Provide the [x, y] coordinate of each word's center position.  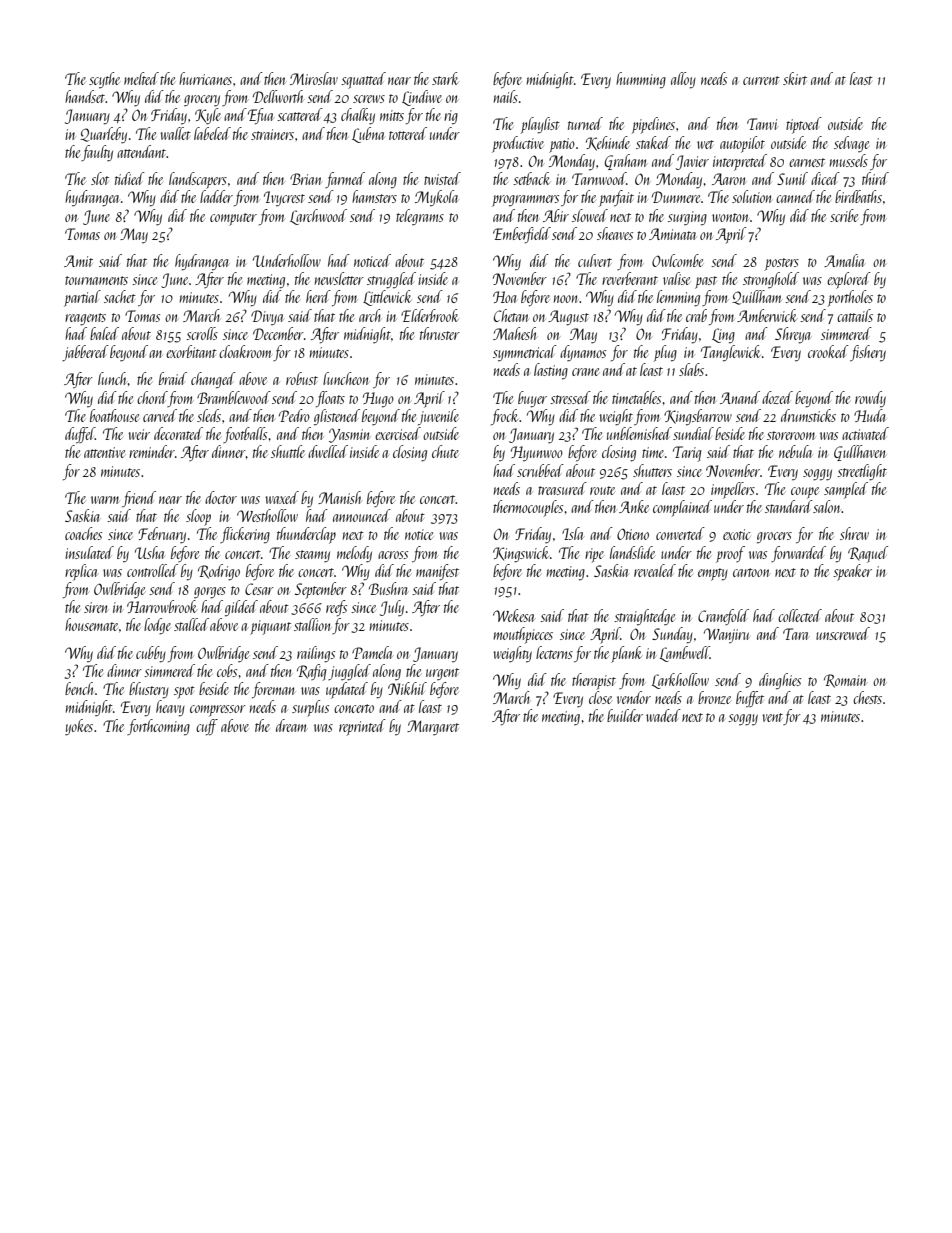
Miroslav [314, 78]
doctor [221, 497]
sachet [120, 296]
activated [865, 433]
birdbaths [858, 196]
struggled [391, 280]
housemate [91, 624]
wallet [175, 133]
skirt [795, 78]
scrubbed [540, 470]
